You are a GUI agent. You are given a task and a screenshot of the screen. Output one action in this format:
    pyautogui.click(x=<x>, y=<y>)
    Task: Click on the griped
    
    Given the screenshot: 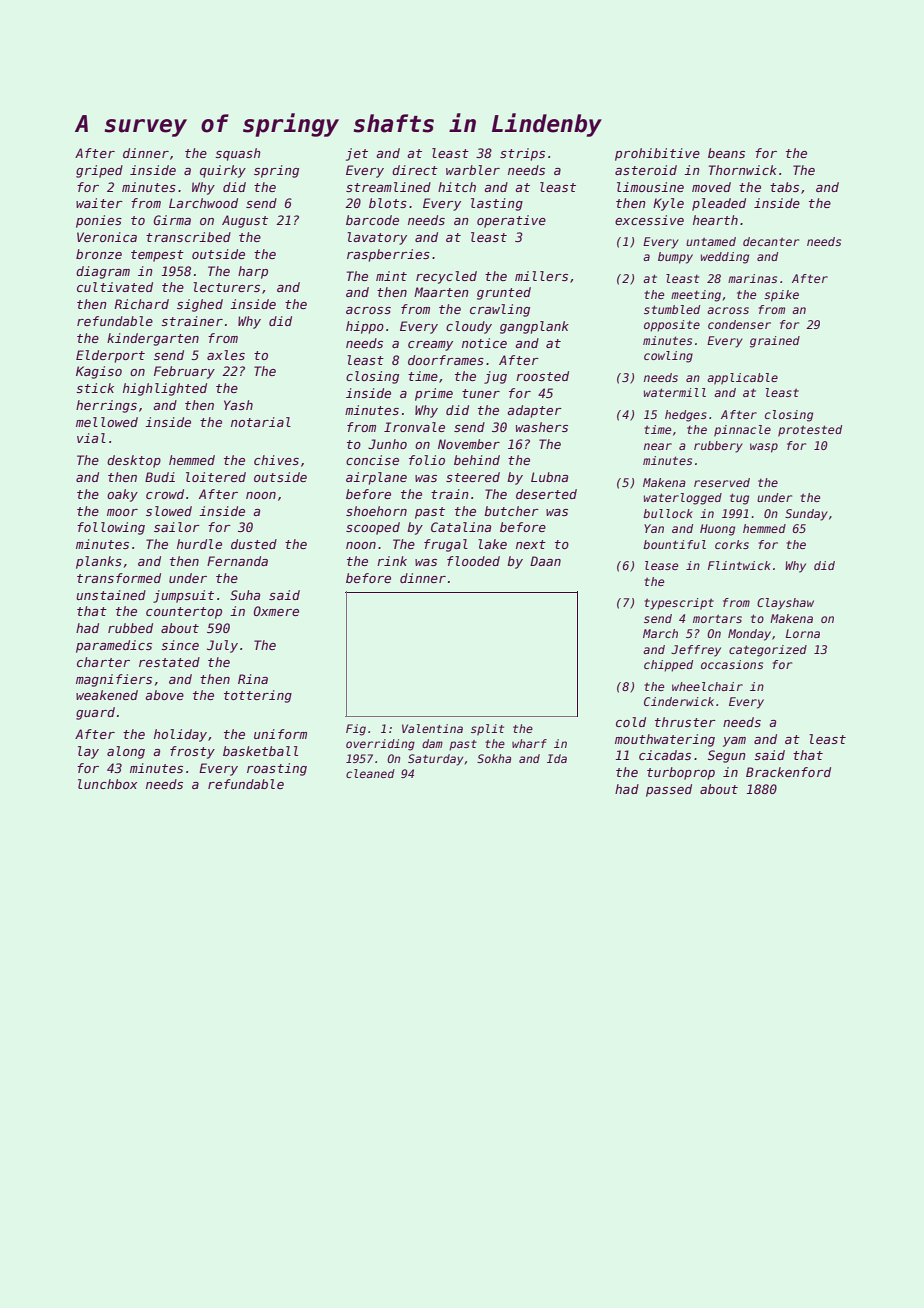 What is the action you would take?
    pyautogui.click(x=99, y=171)
